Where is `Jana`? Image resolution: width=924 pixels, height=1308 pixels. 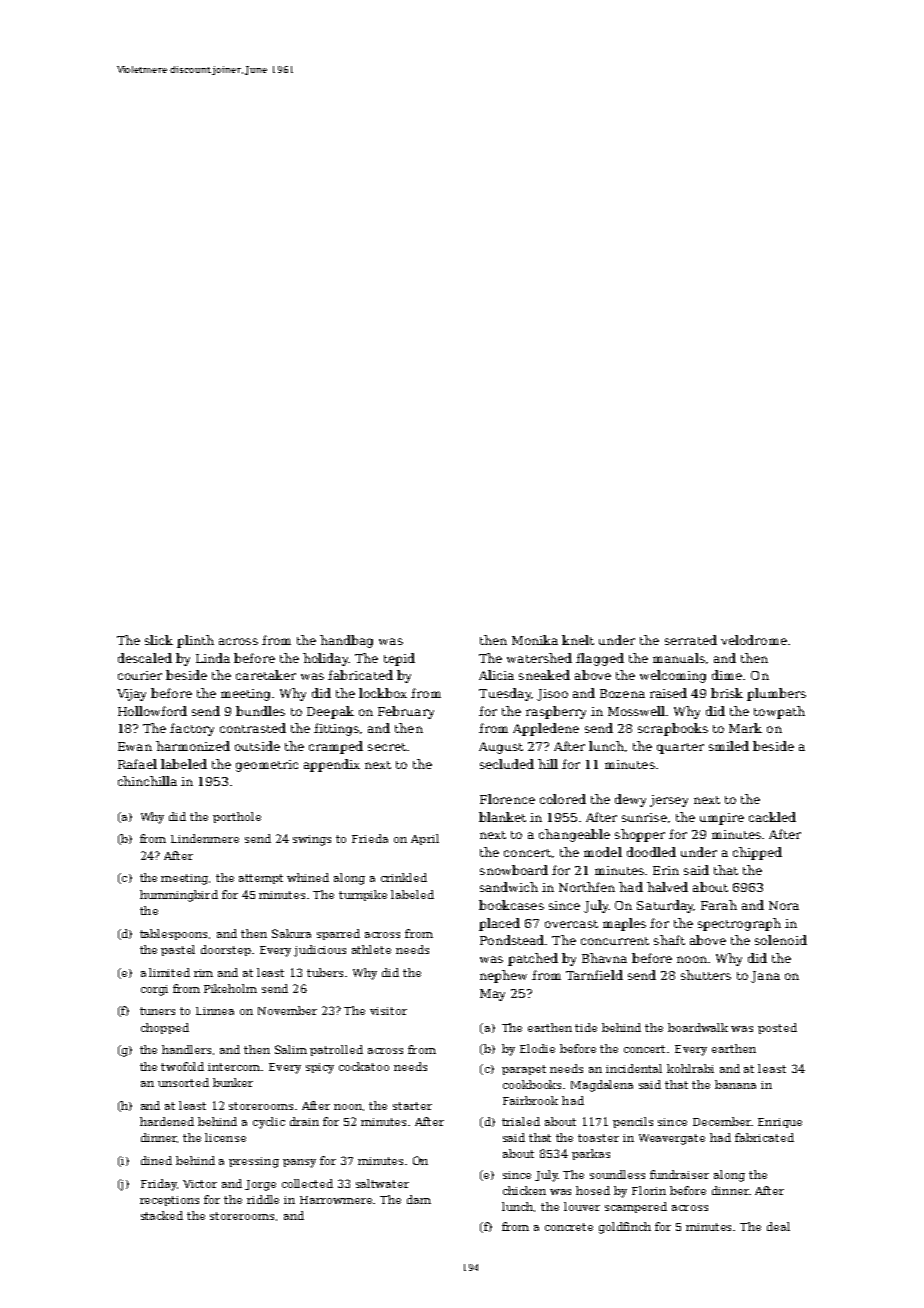 Jana is located at coordinates (765, 977).
